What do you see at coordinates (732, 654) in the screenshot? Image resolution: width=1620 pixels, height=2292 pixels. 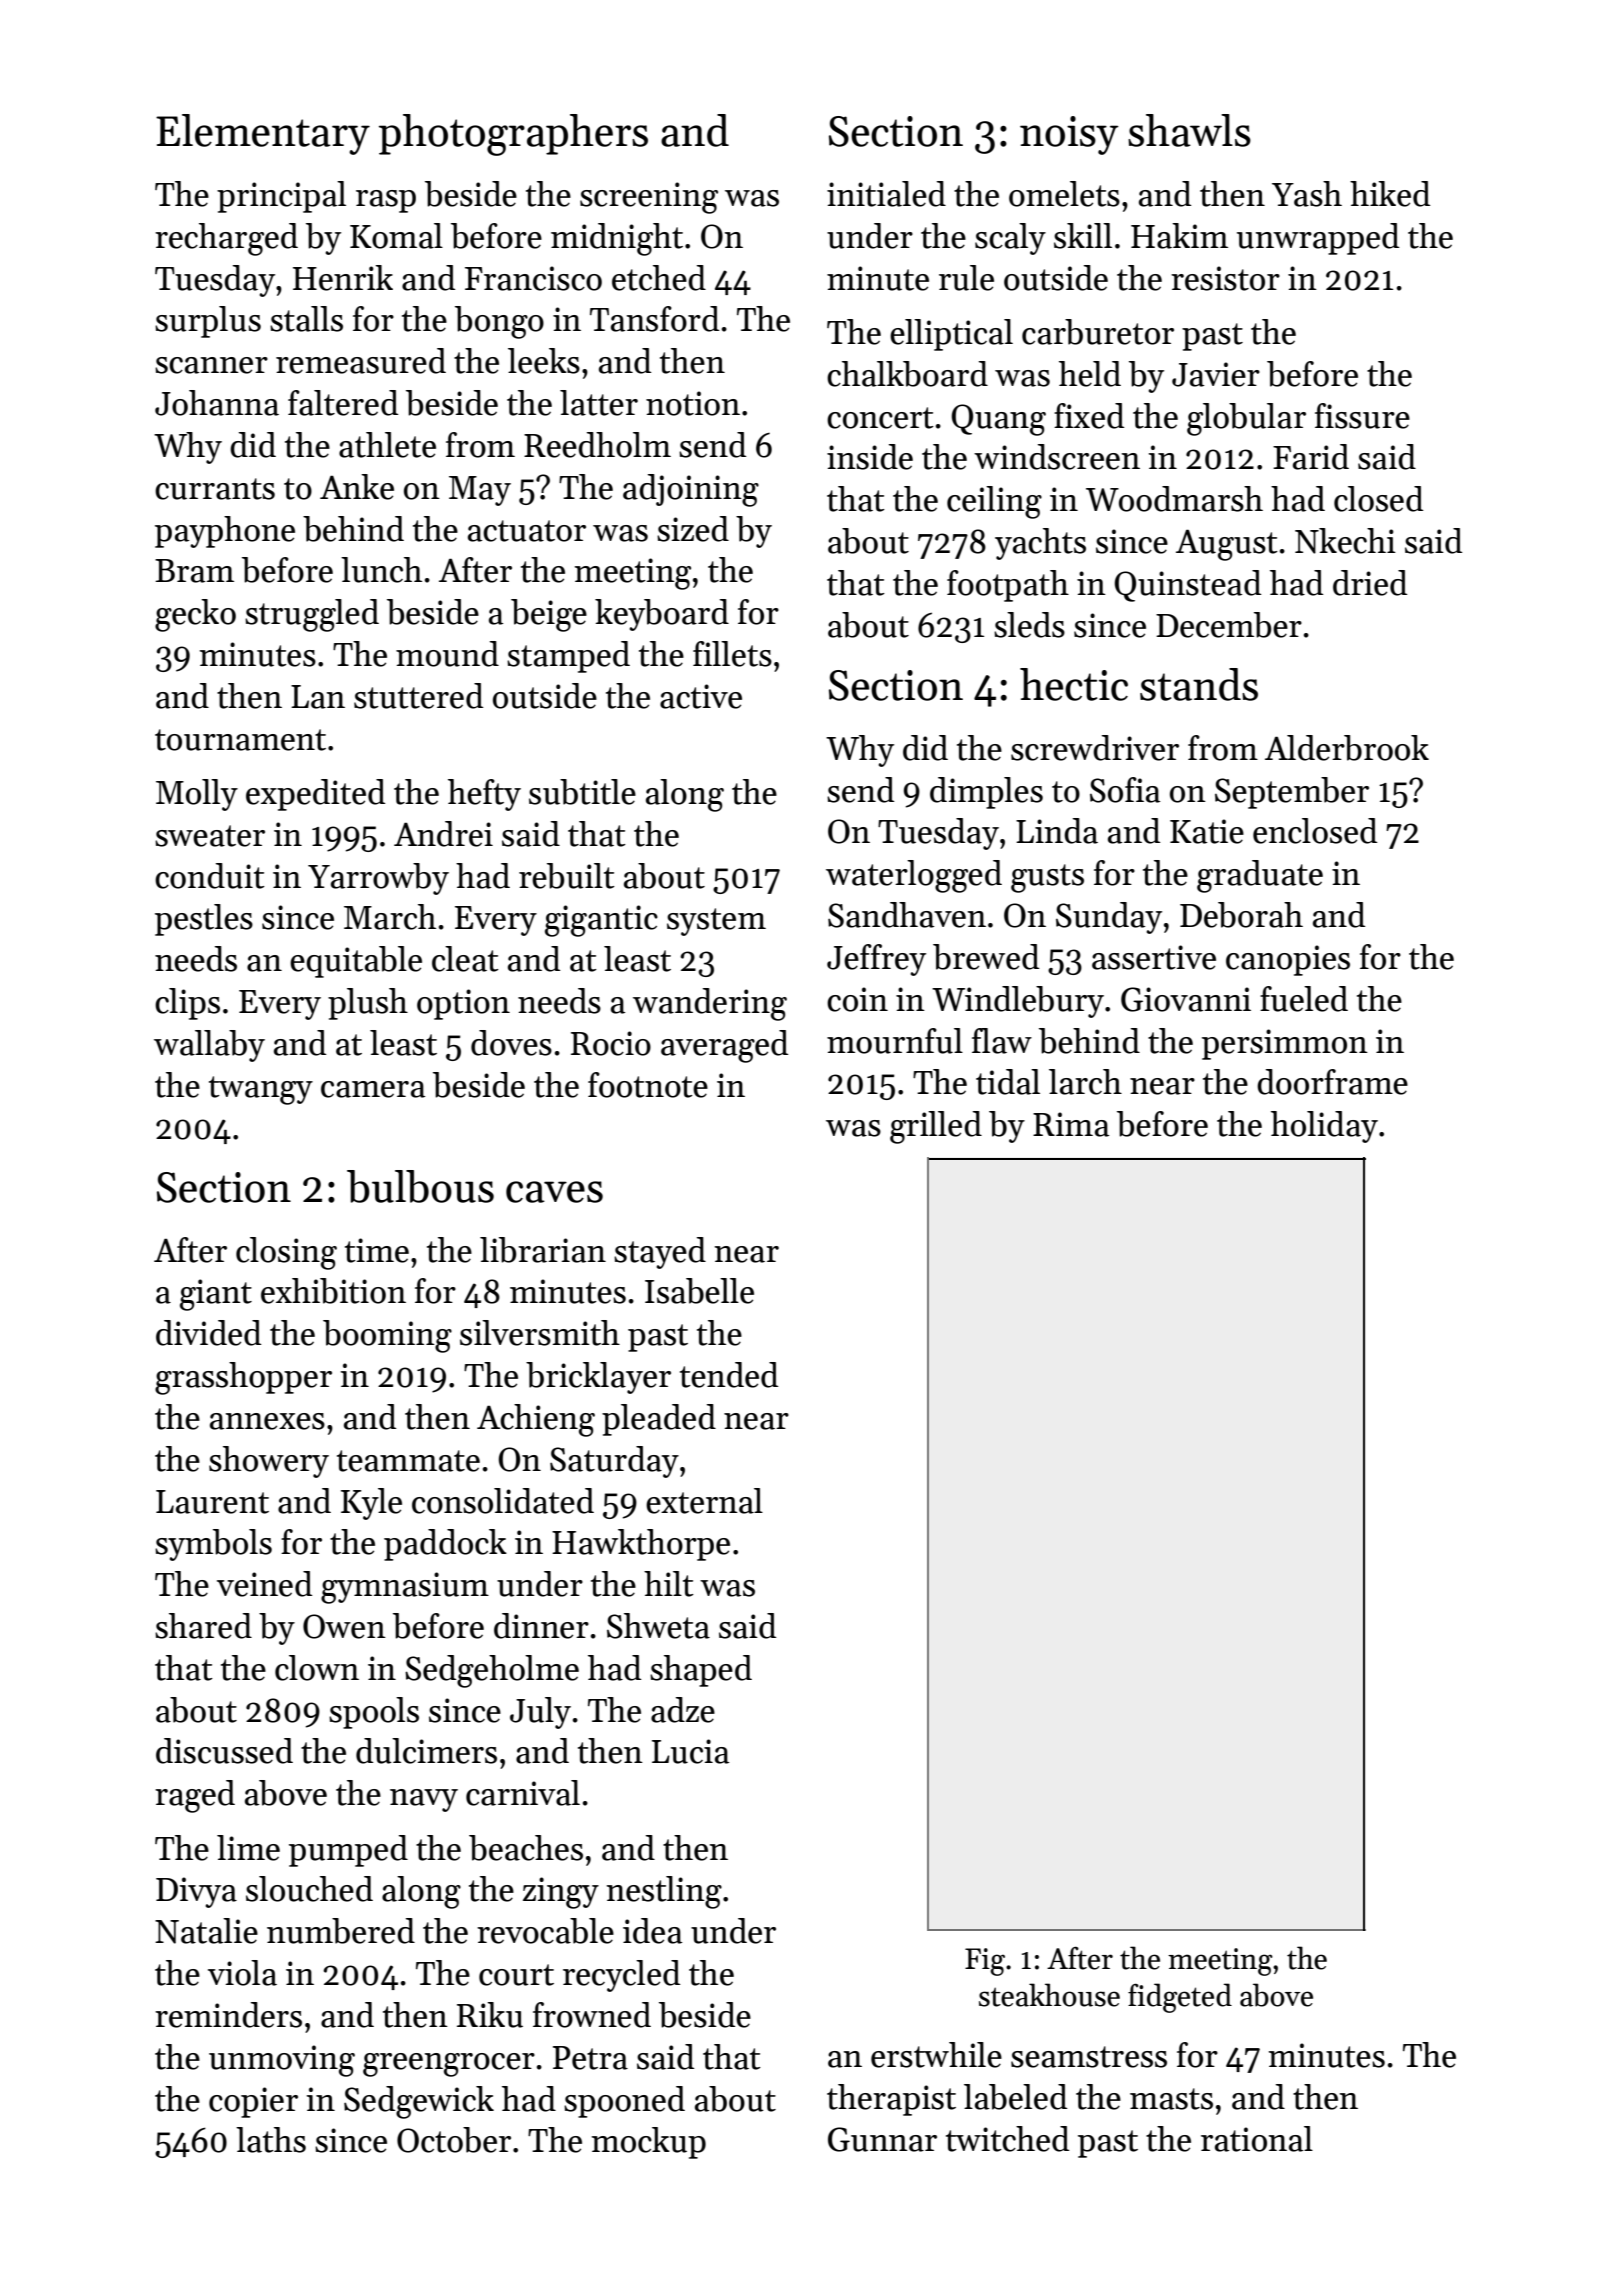 I see `fillets` at bounding box center [732, 654].
